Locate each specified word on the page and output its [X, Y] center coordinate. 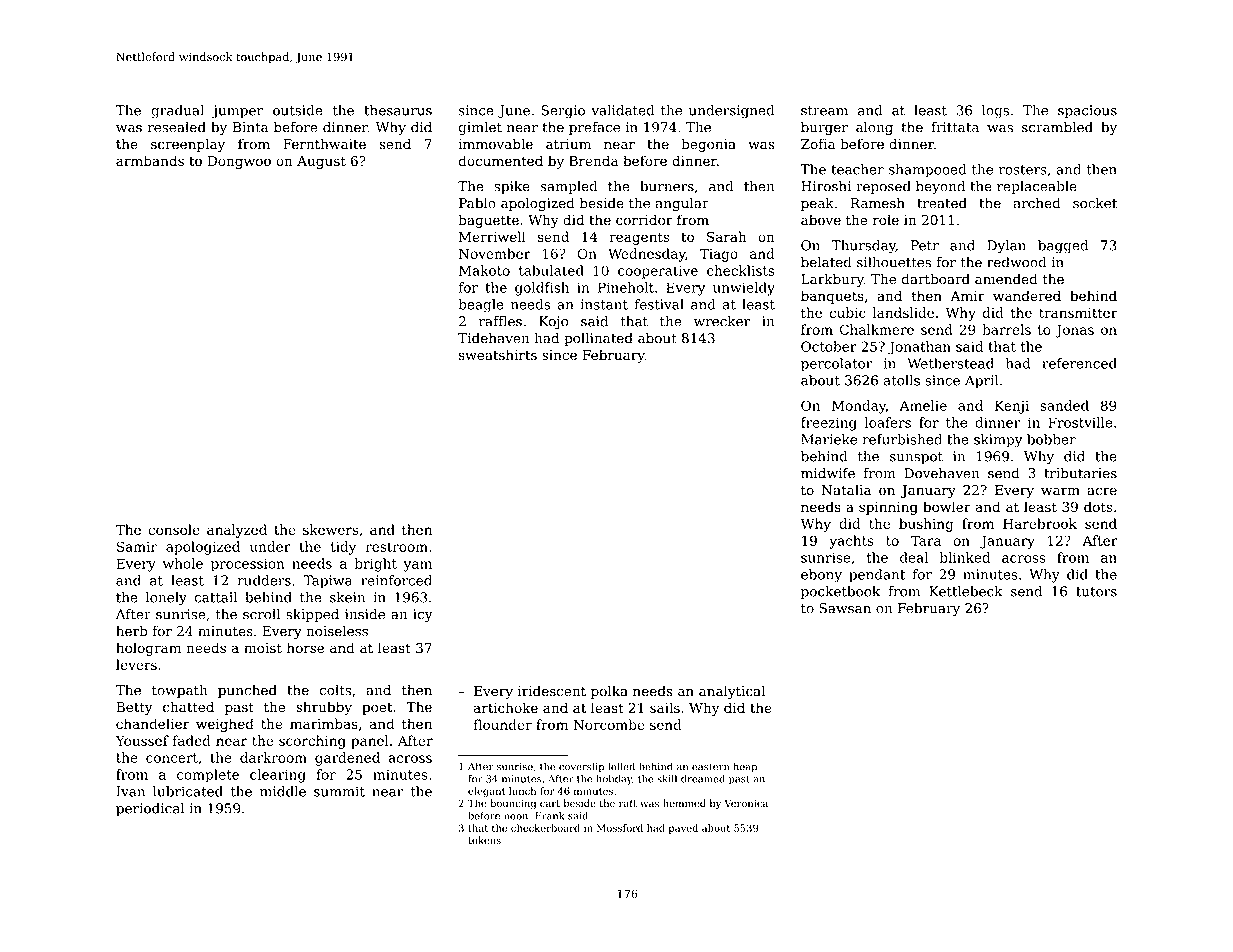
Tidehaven [493, 338]
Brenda [593, 160]
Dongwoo [239, 162]
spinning [888, 508]
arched [1037, 203]
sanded [1064, 405]
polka [609, 692]
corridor [644, 220]
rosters [1023, 170]
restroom [397, 547]
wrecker [722, 321]
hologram [148, 649]
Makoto [484, 270]
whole [183, 563]
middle [283, 791]
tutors [1096, 592]
